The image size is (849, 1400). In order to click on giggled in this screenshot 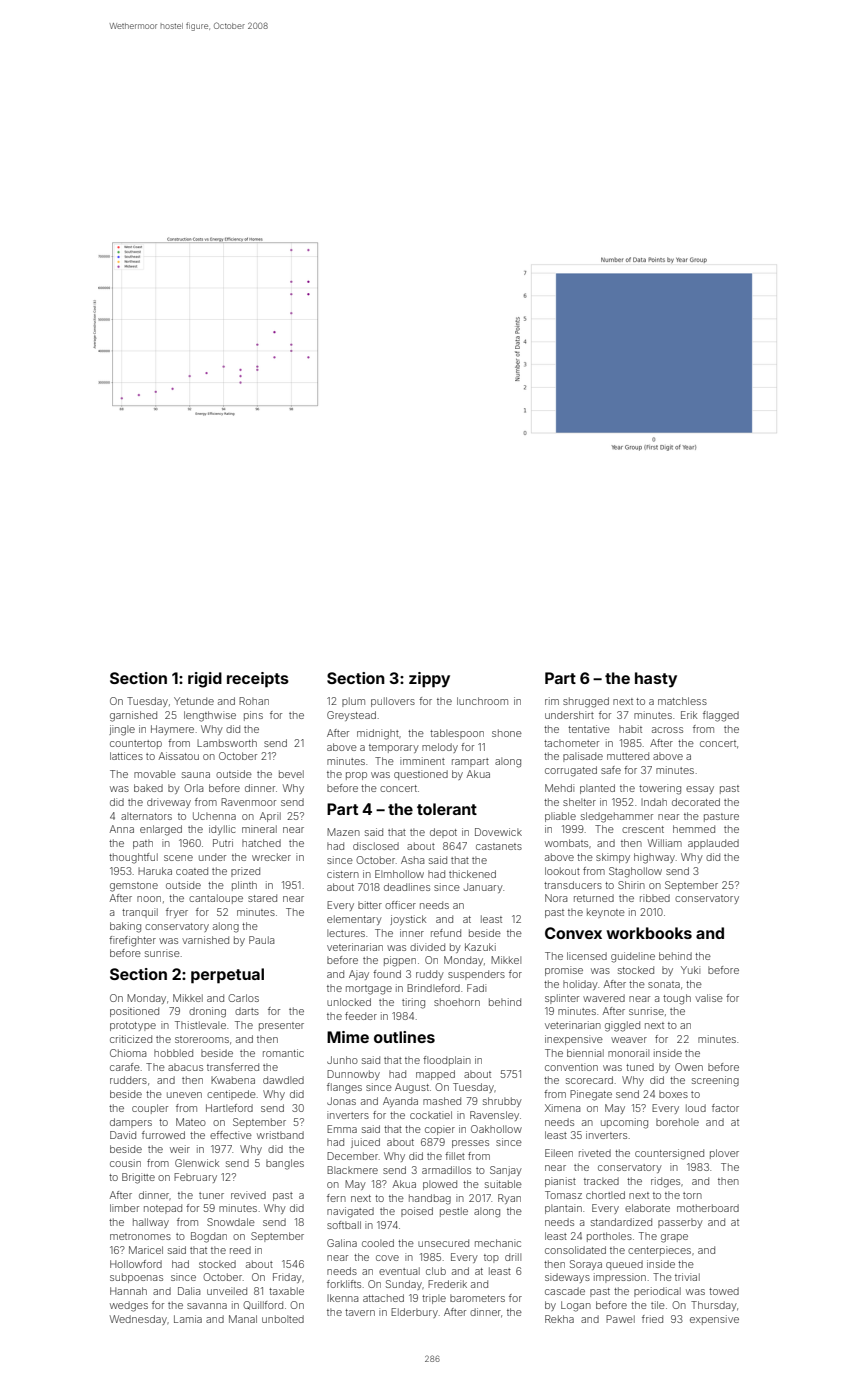, I will do `click(622, 1026)`.
